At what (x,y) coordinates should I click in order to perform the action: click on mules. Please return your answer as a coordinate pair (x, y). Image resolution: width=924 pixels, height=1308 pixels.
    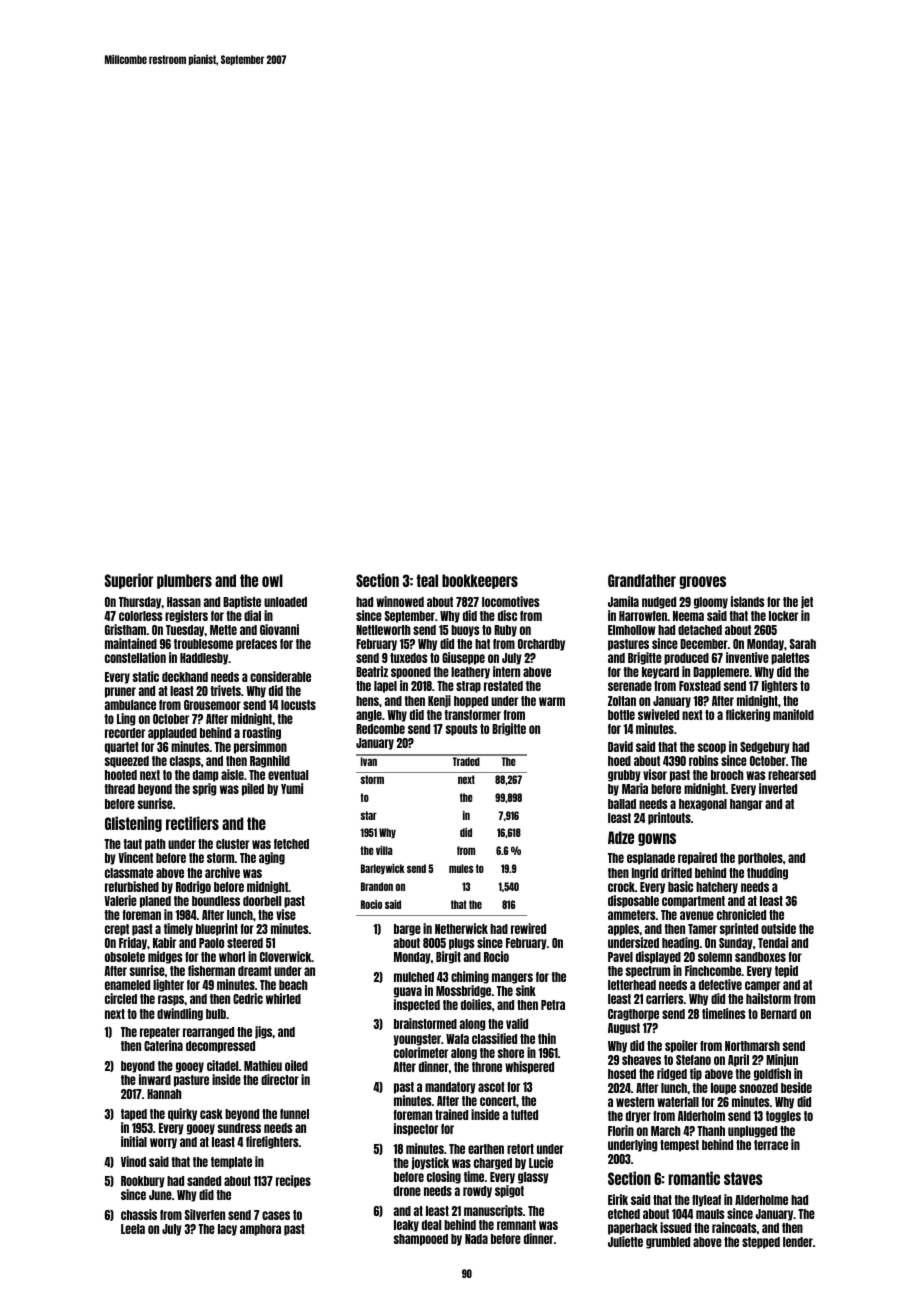
    Looking at the image, I should click on (461, 868).
